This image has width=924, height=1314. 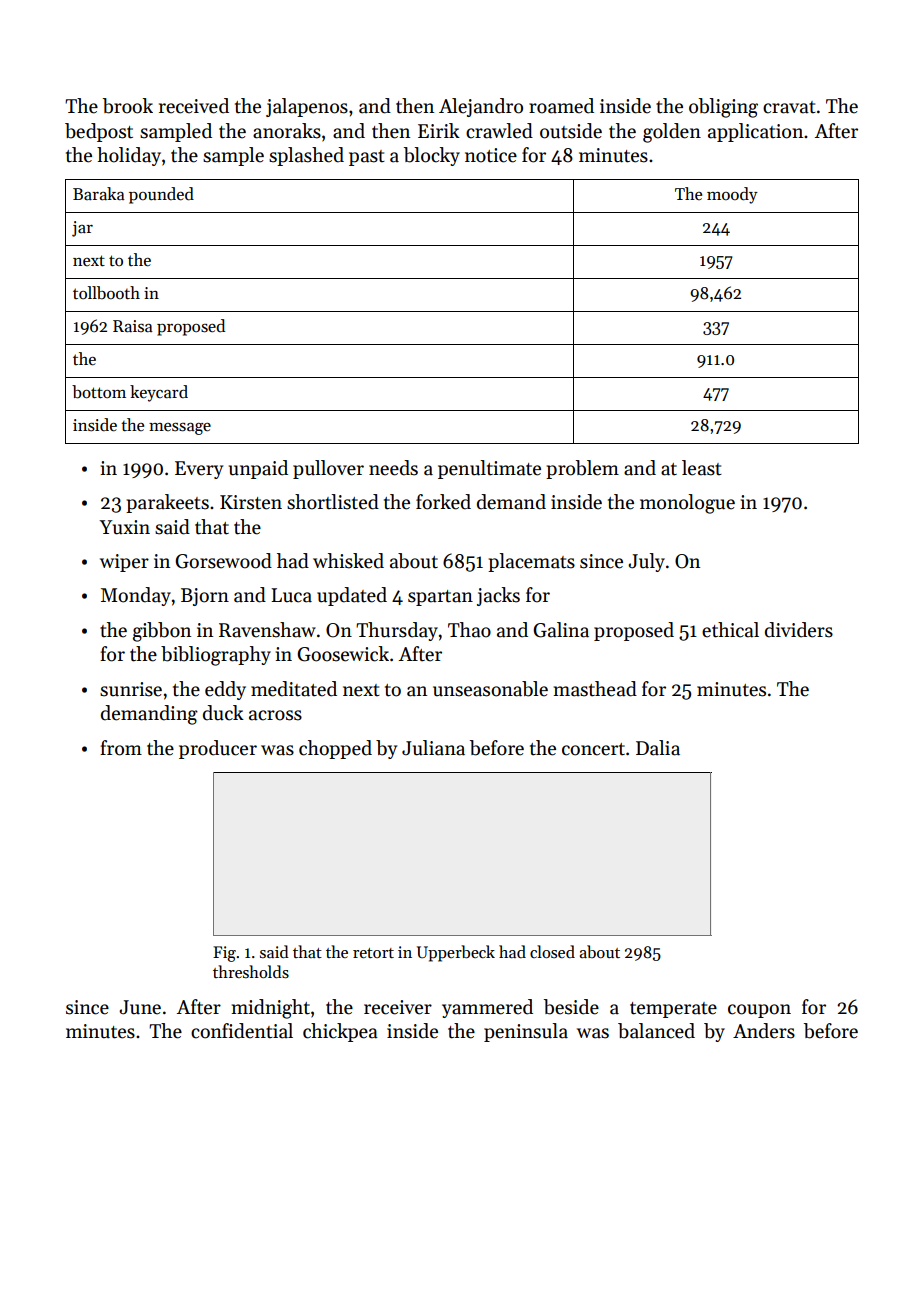 What do you see at coordinates (491, 155) in the image?
I see `notice` at bounding box center [491, 155].
